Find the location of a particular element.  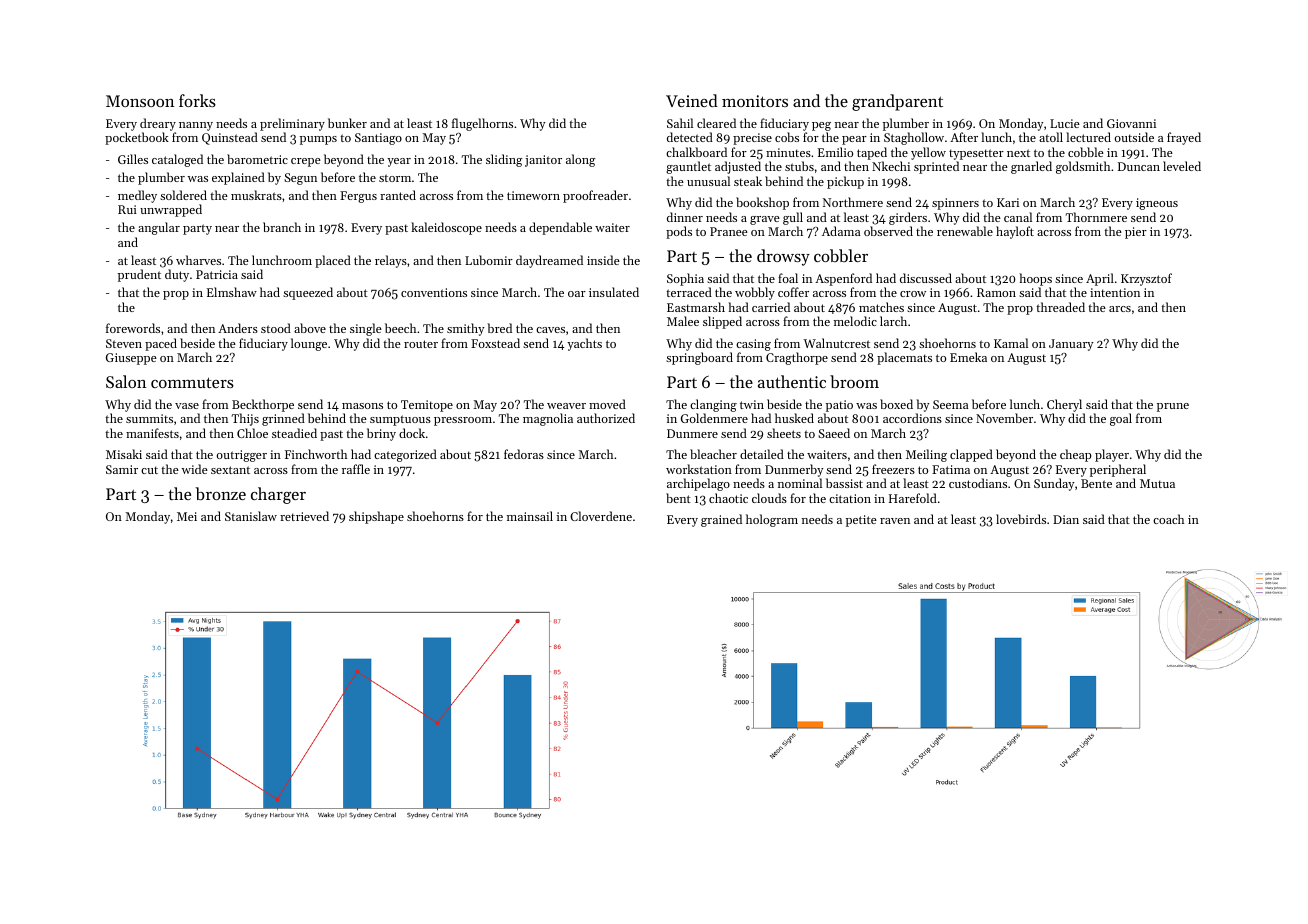

insulated is located at coordinates (614, 292).
